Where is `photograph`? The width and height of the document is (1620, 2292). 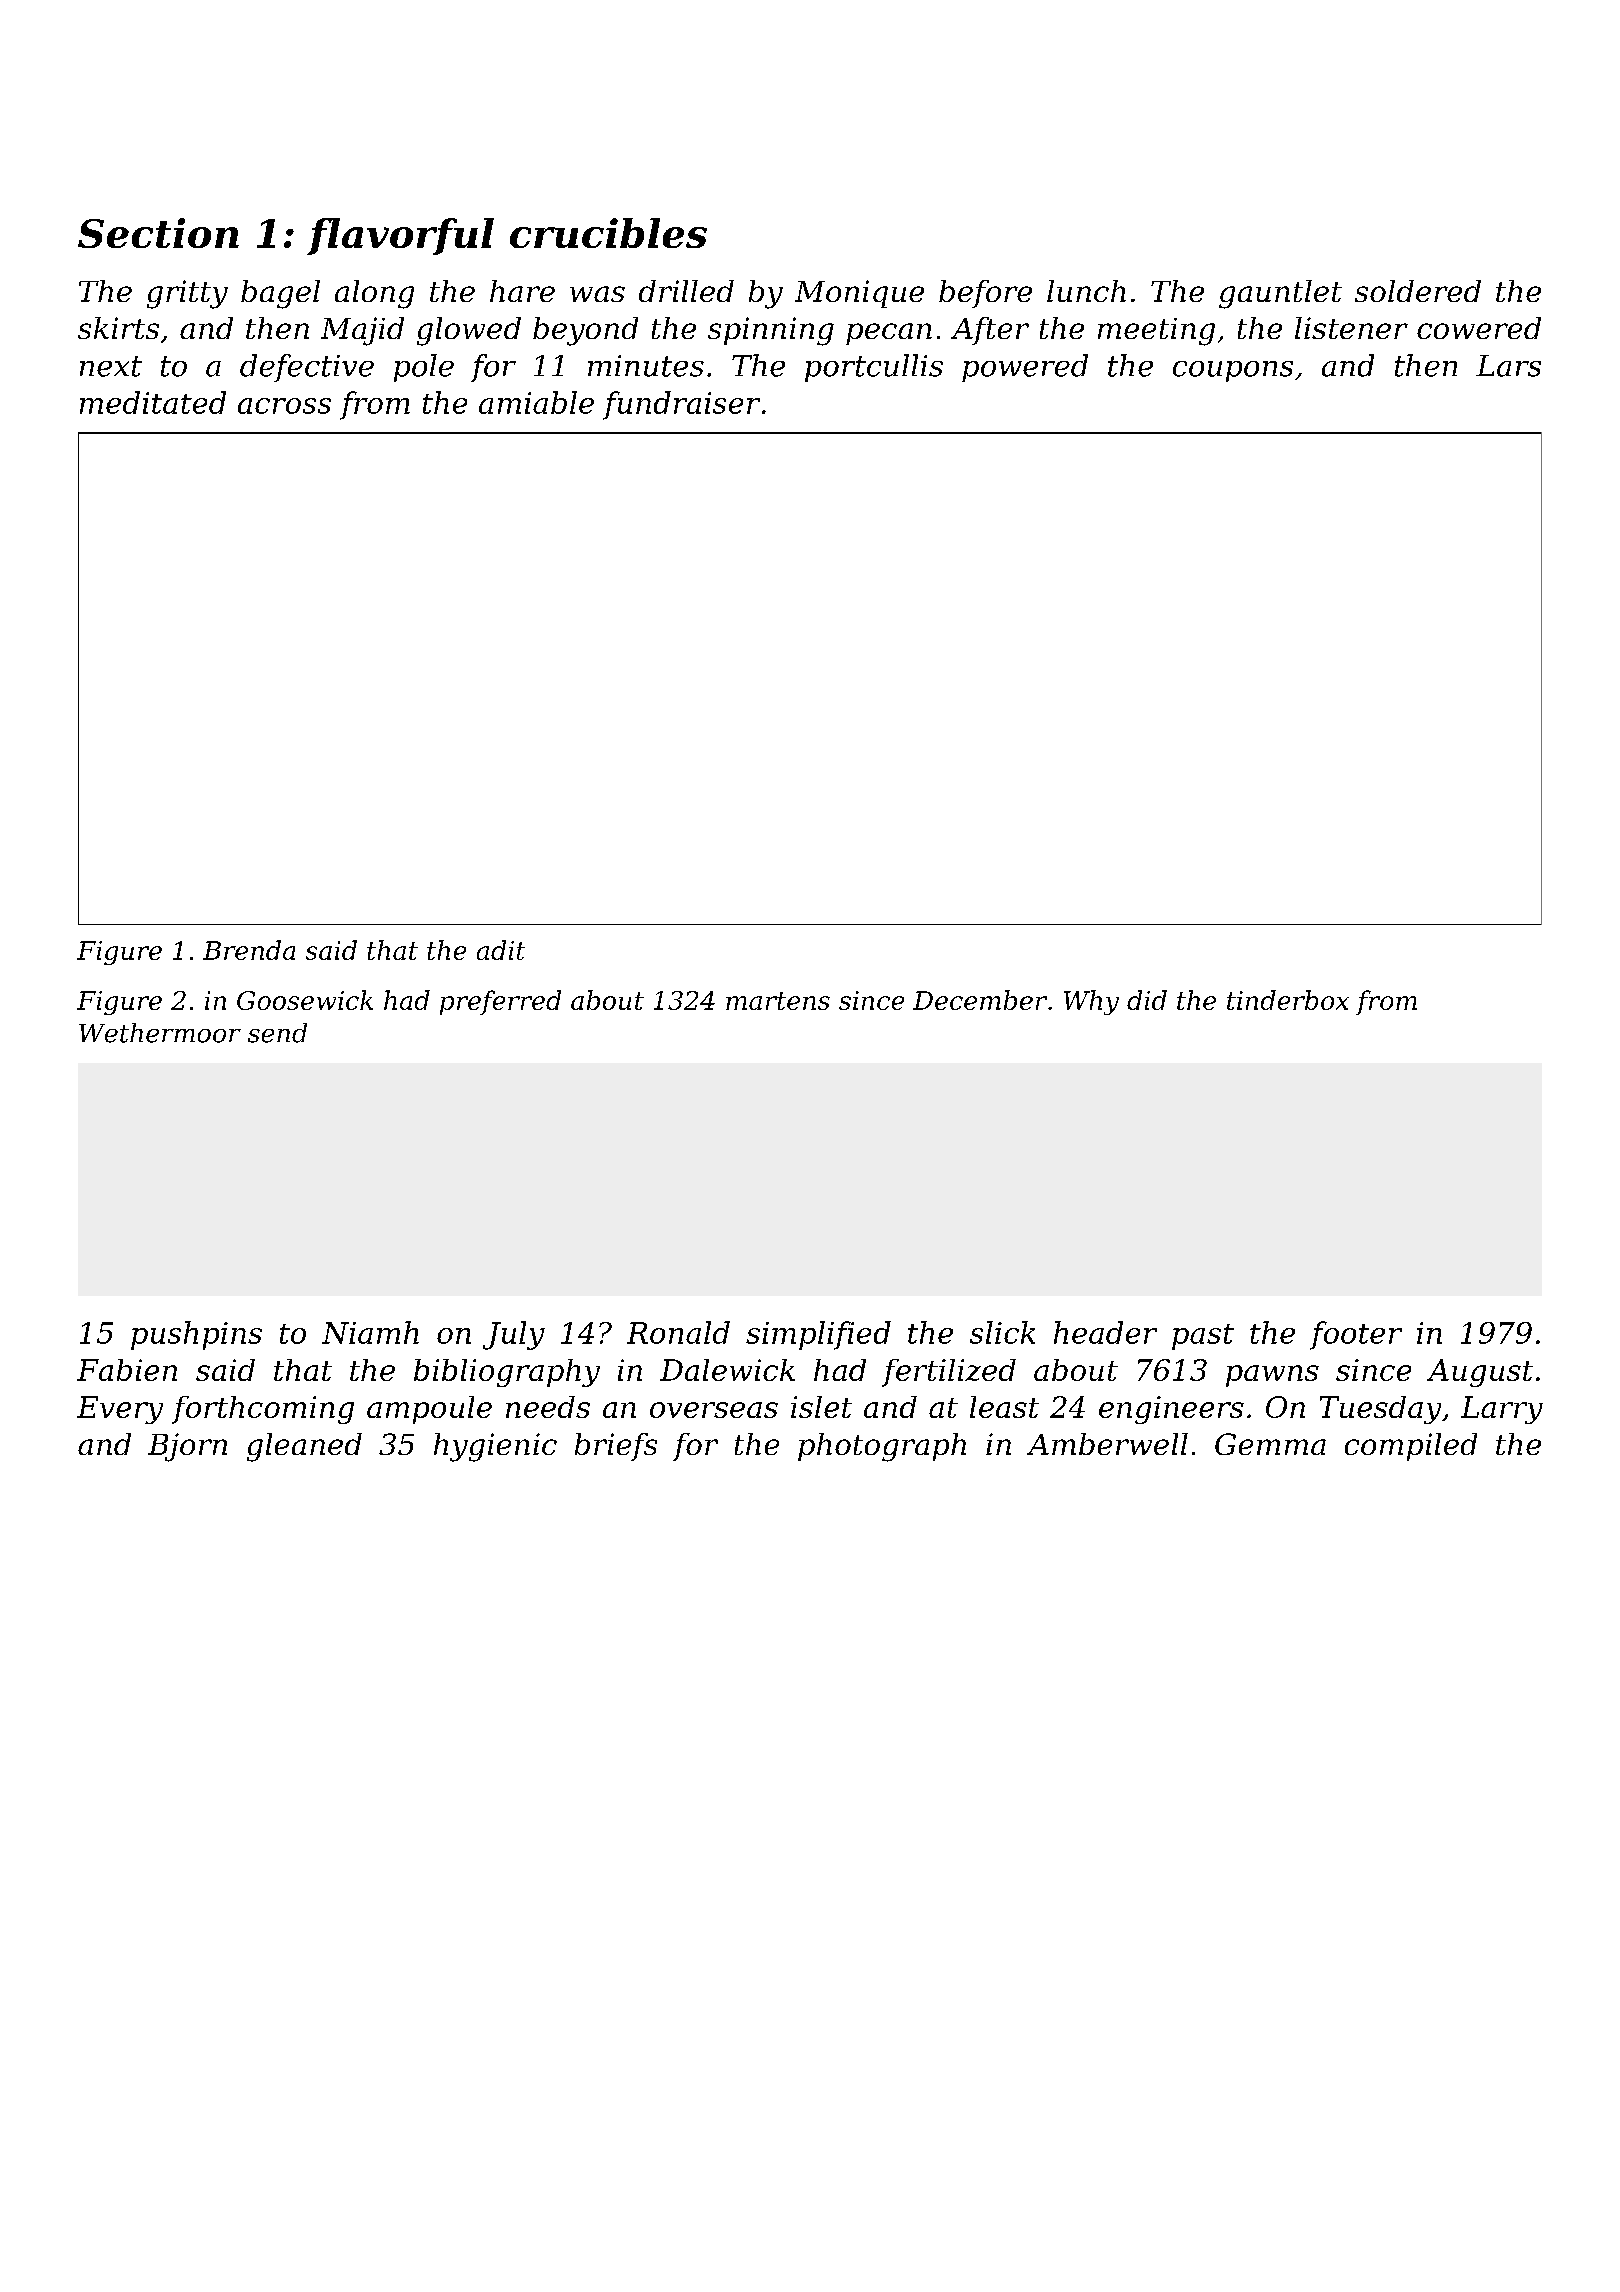 photograph is located at coordinates (882, 1447).
